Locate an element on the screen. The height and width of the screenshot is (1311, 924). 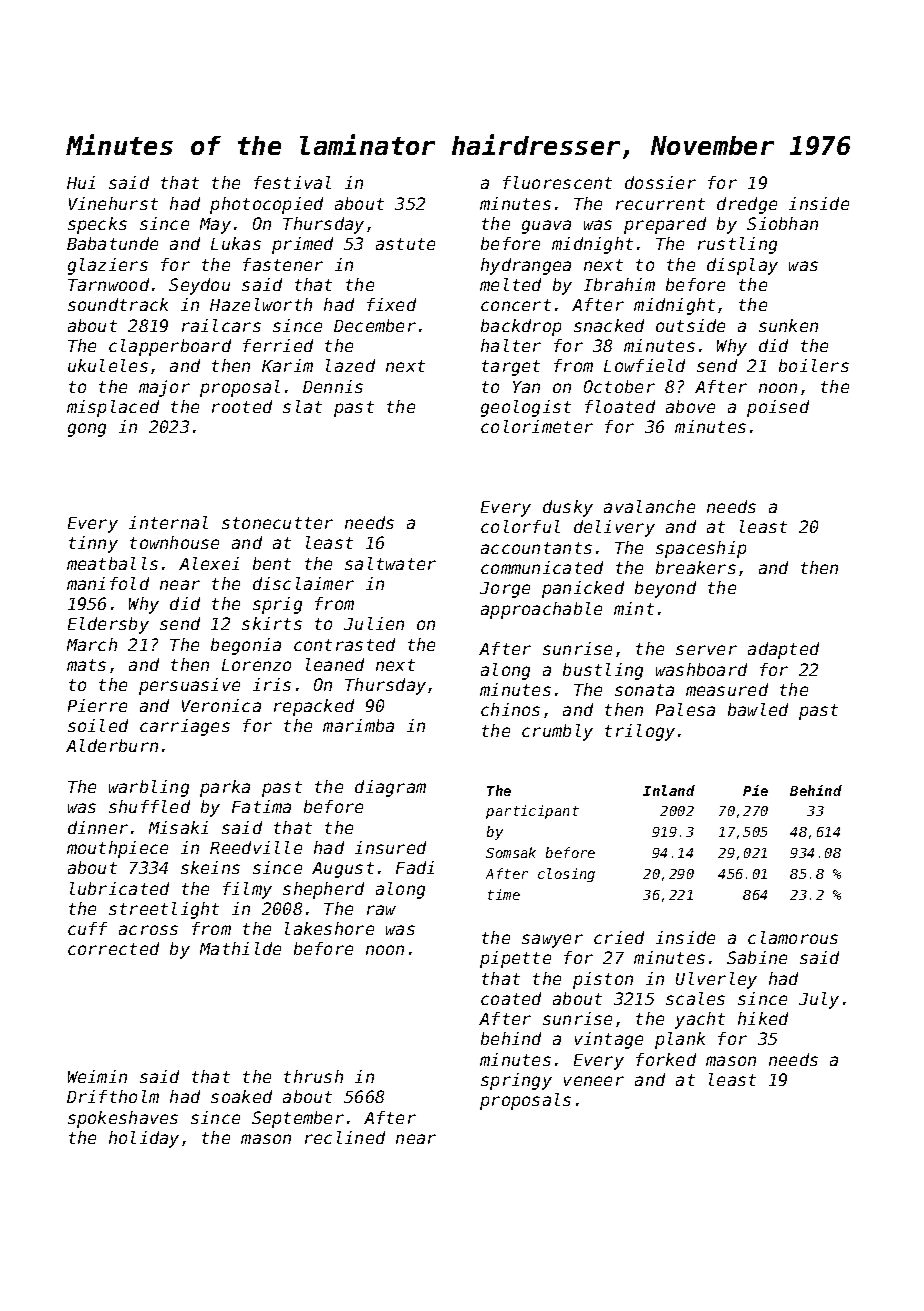
sunken is located at coordinates (788, 325).
